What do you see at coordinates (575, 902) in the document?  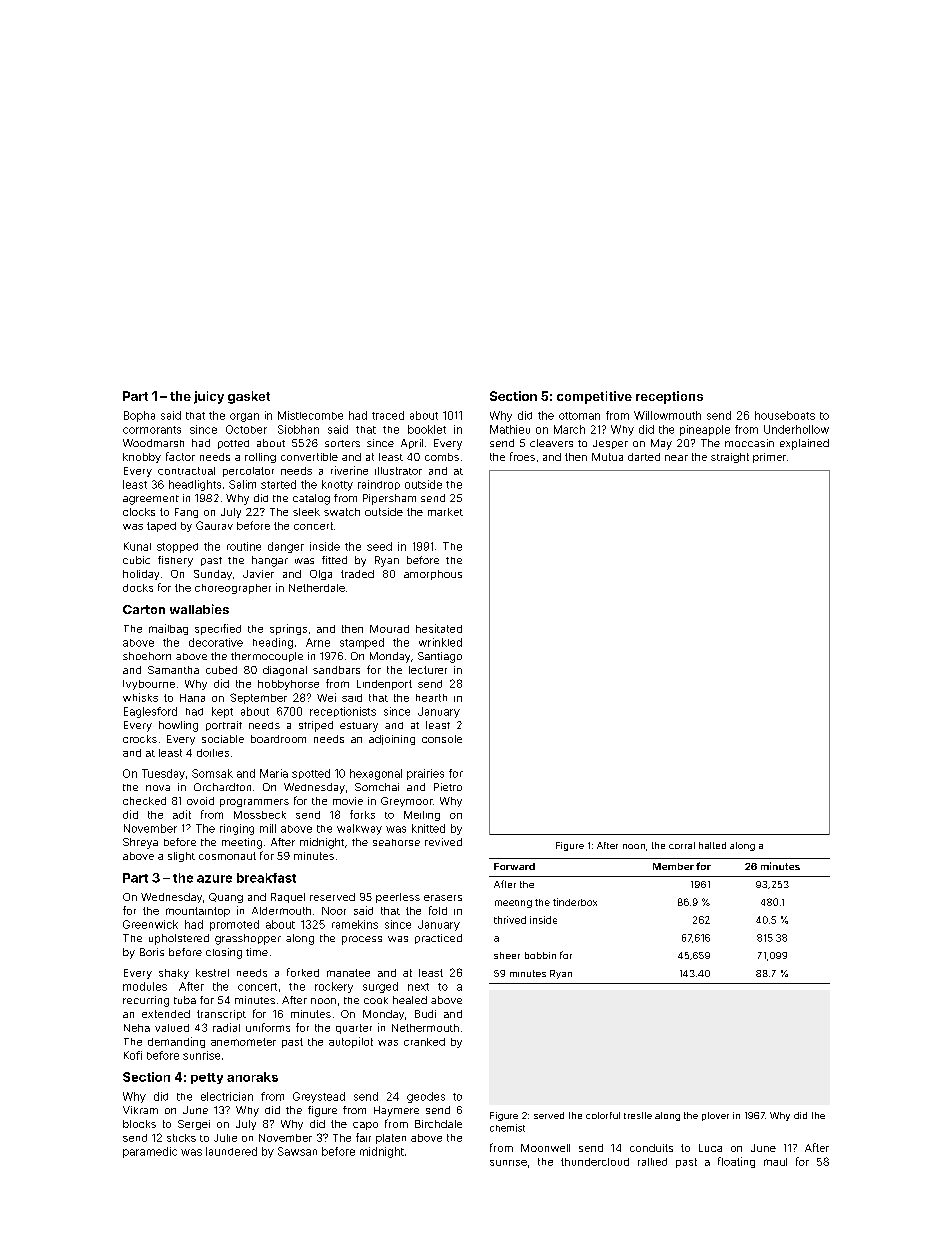 I see `tinderbox` at bounding box center [575, 902].
